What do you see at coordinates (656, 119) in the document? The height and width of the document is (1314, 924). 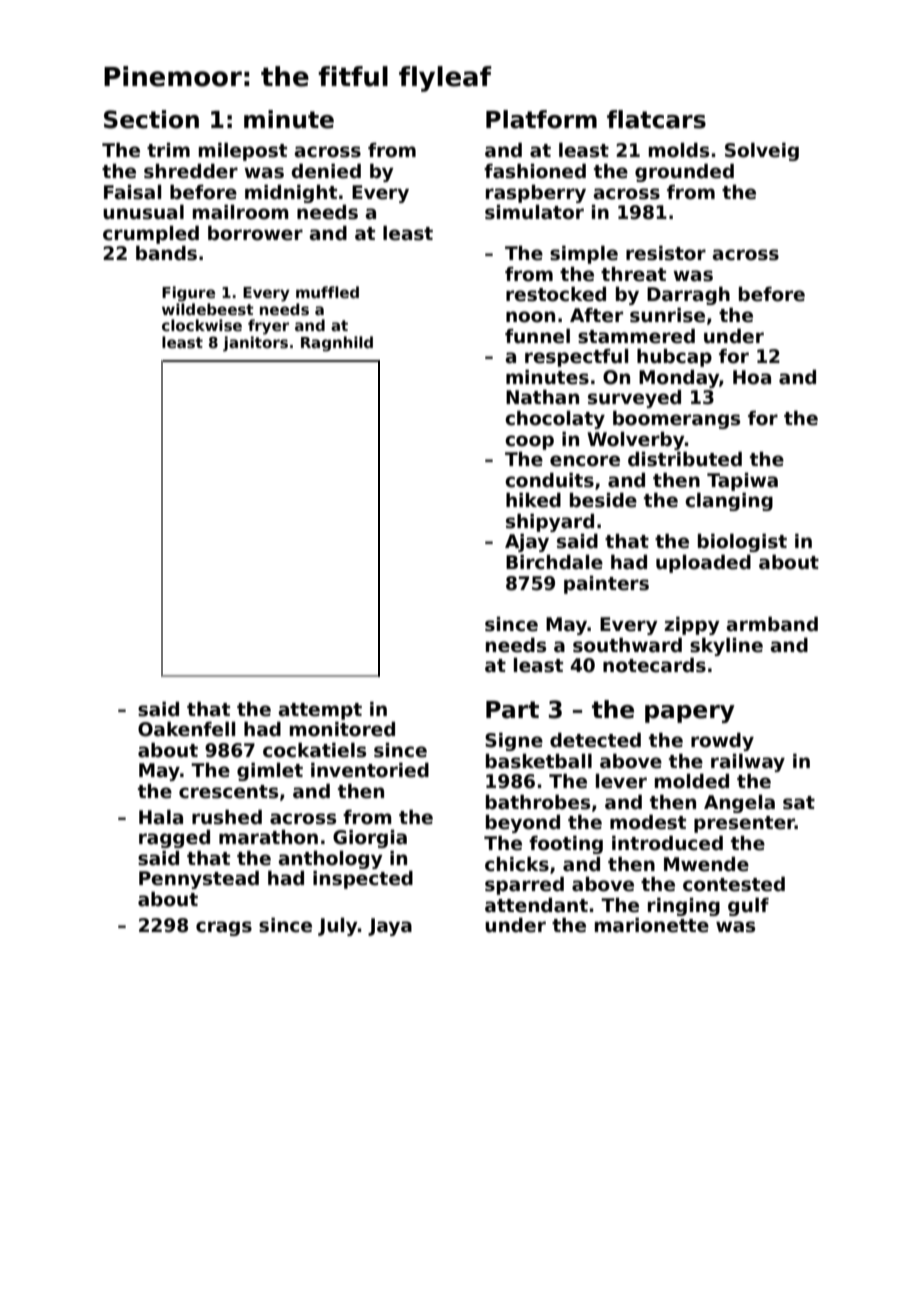 I see `flatcars` at bounding box center [656, 119].
